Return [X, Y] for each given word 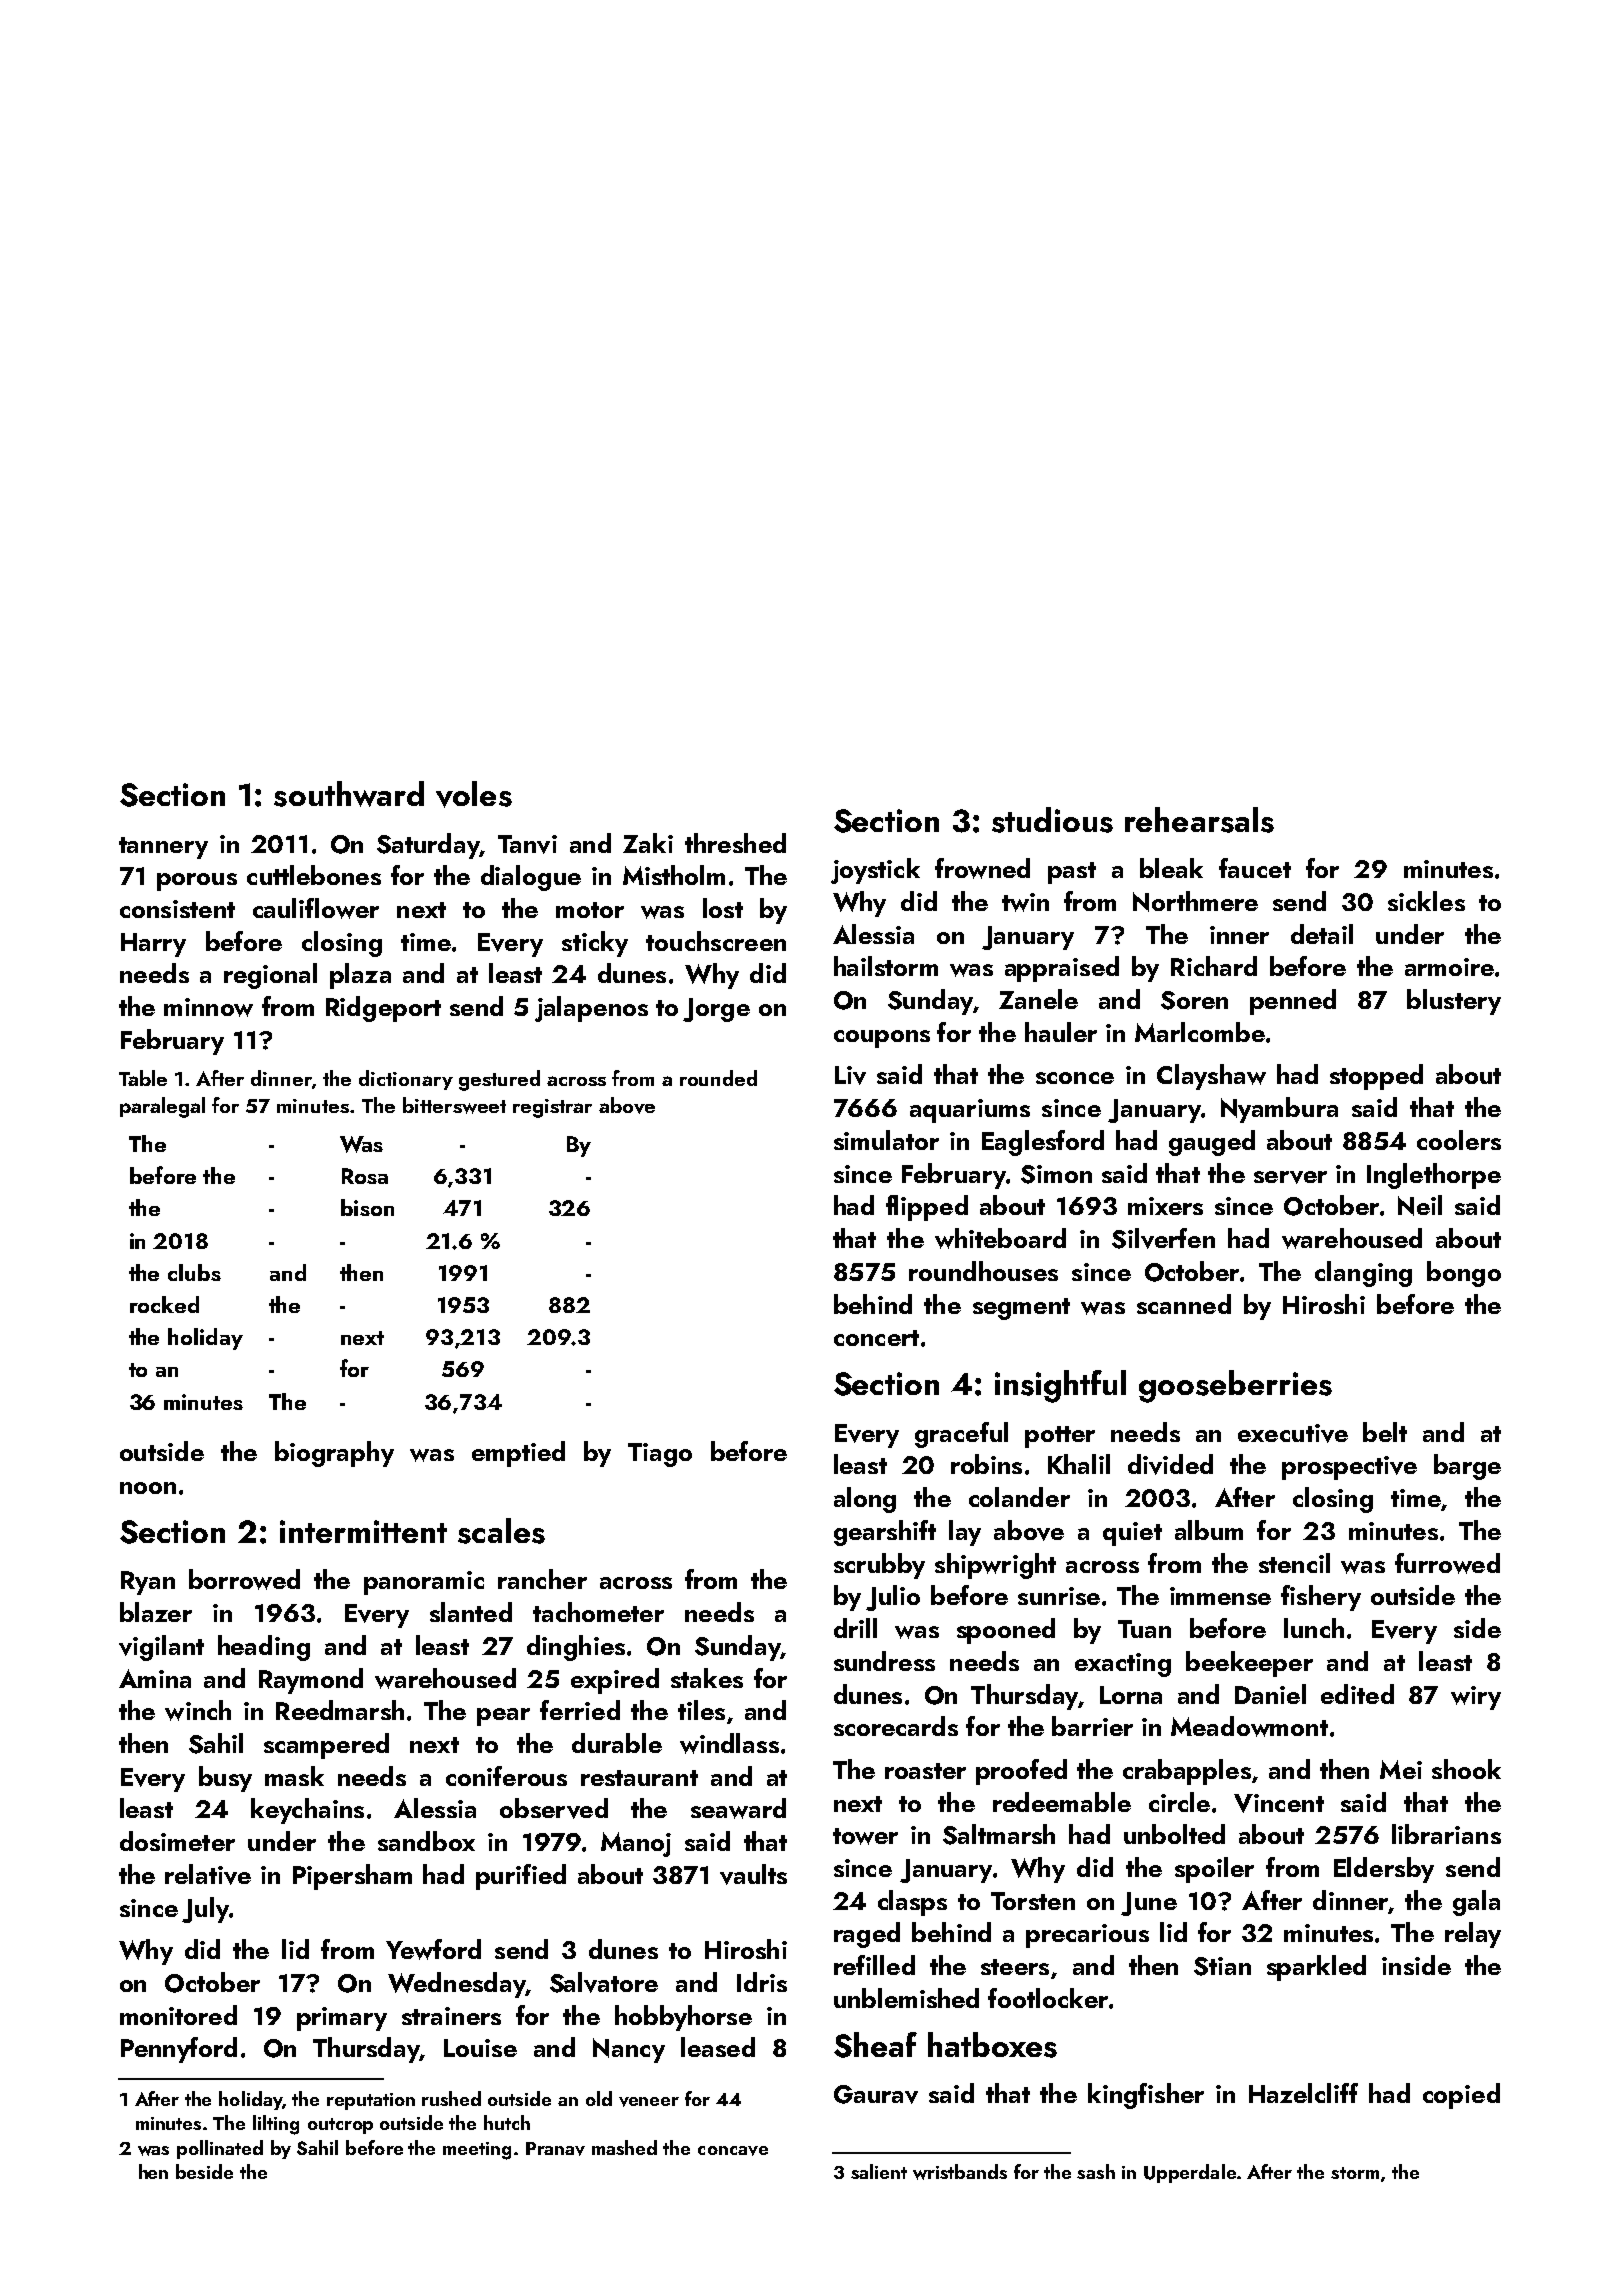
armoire [1449, 967]
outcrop [340, 2126]
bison [367, 1207]
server [1290, 1177]
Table [143, 1078]
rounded [718, 1078]
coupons [882, 1039]
